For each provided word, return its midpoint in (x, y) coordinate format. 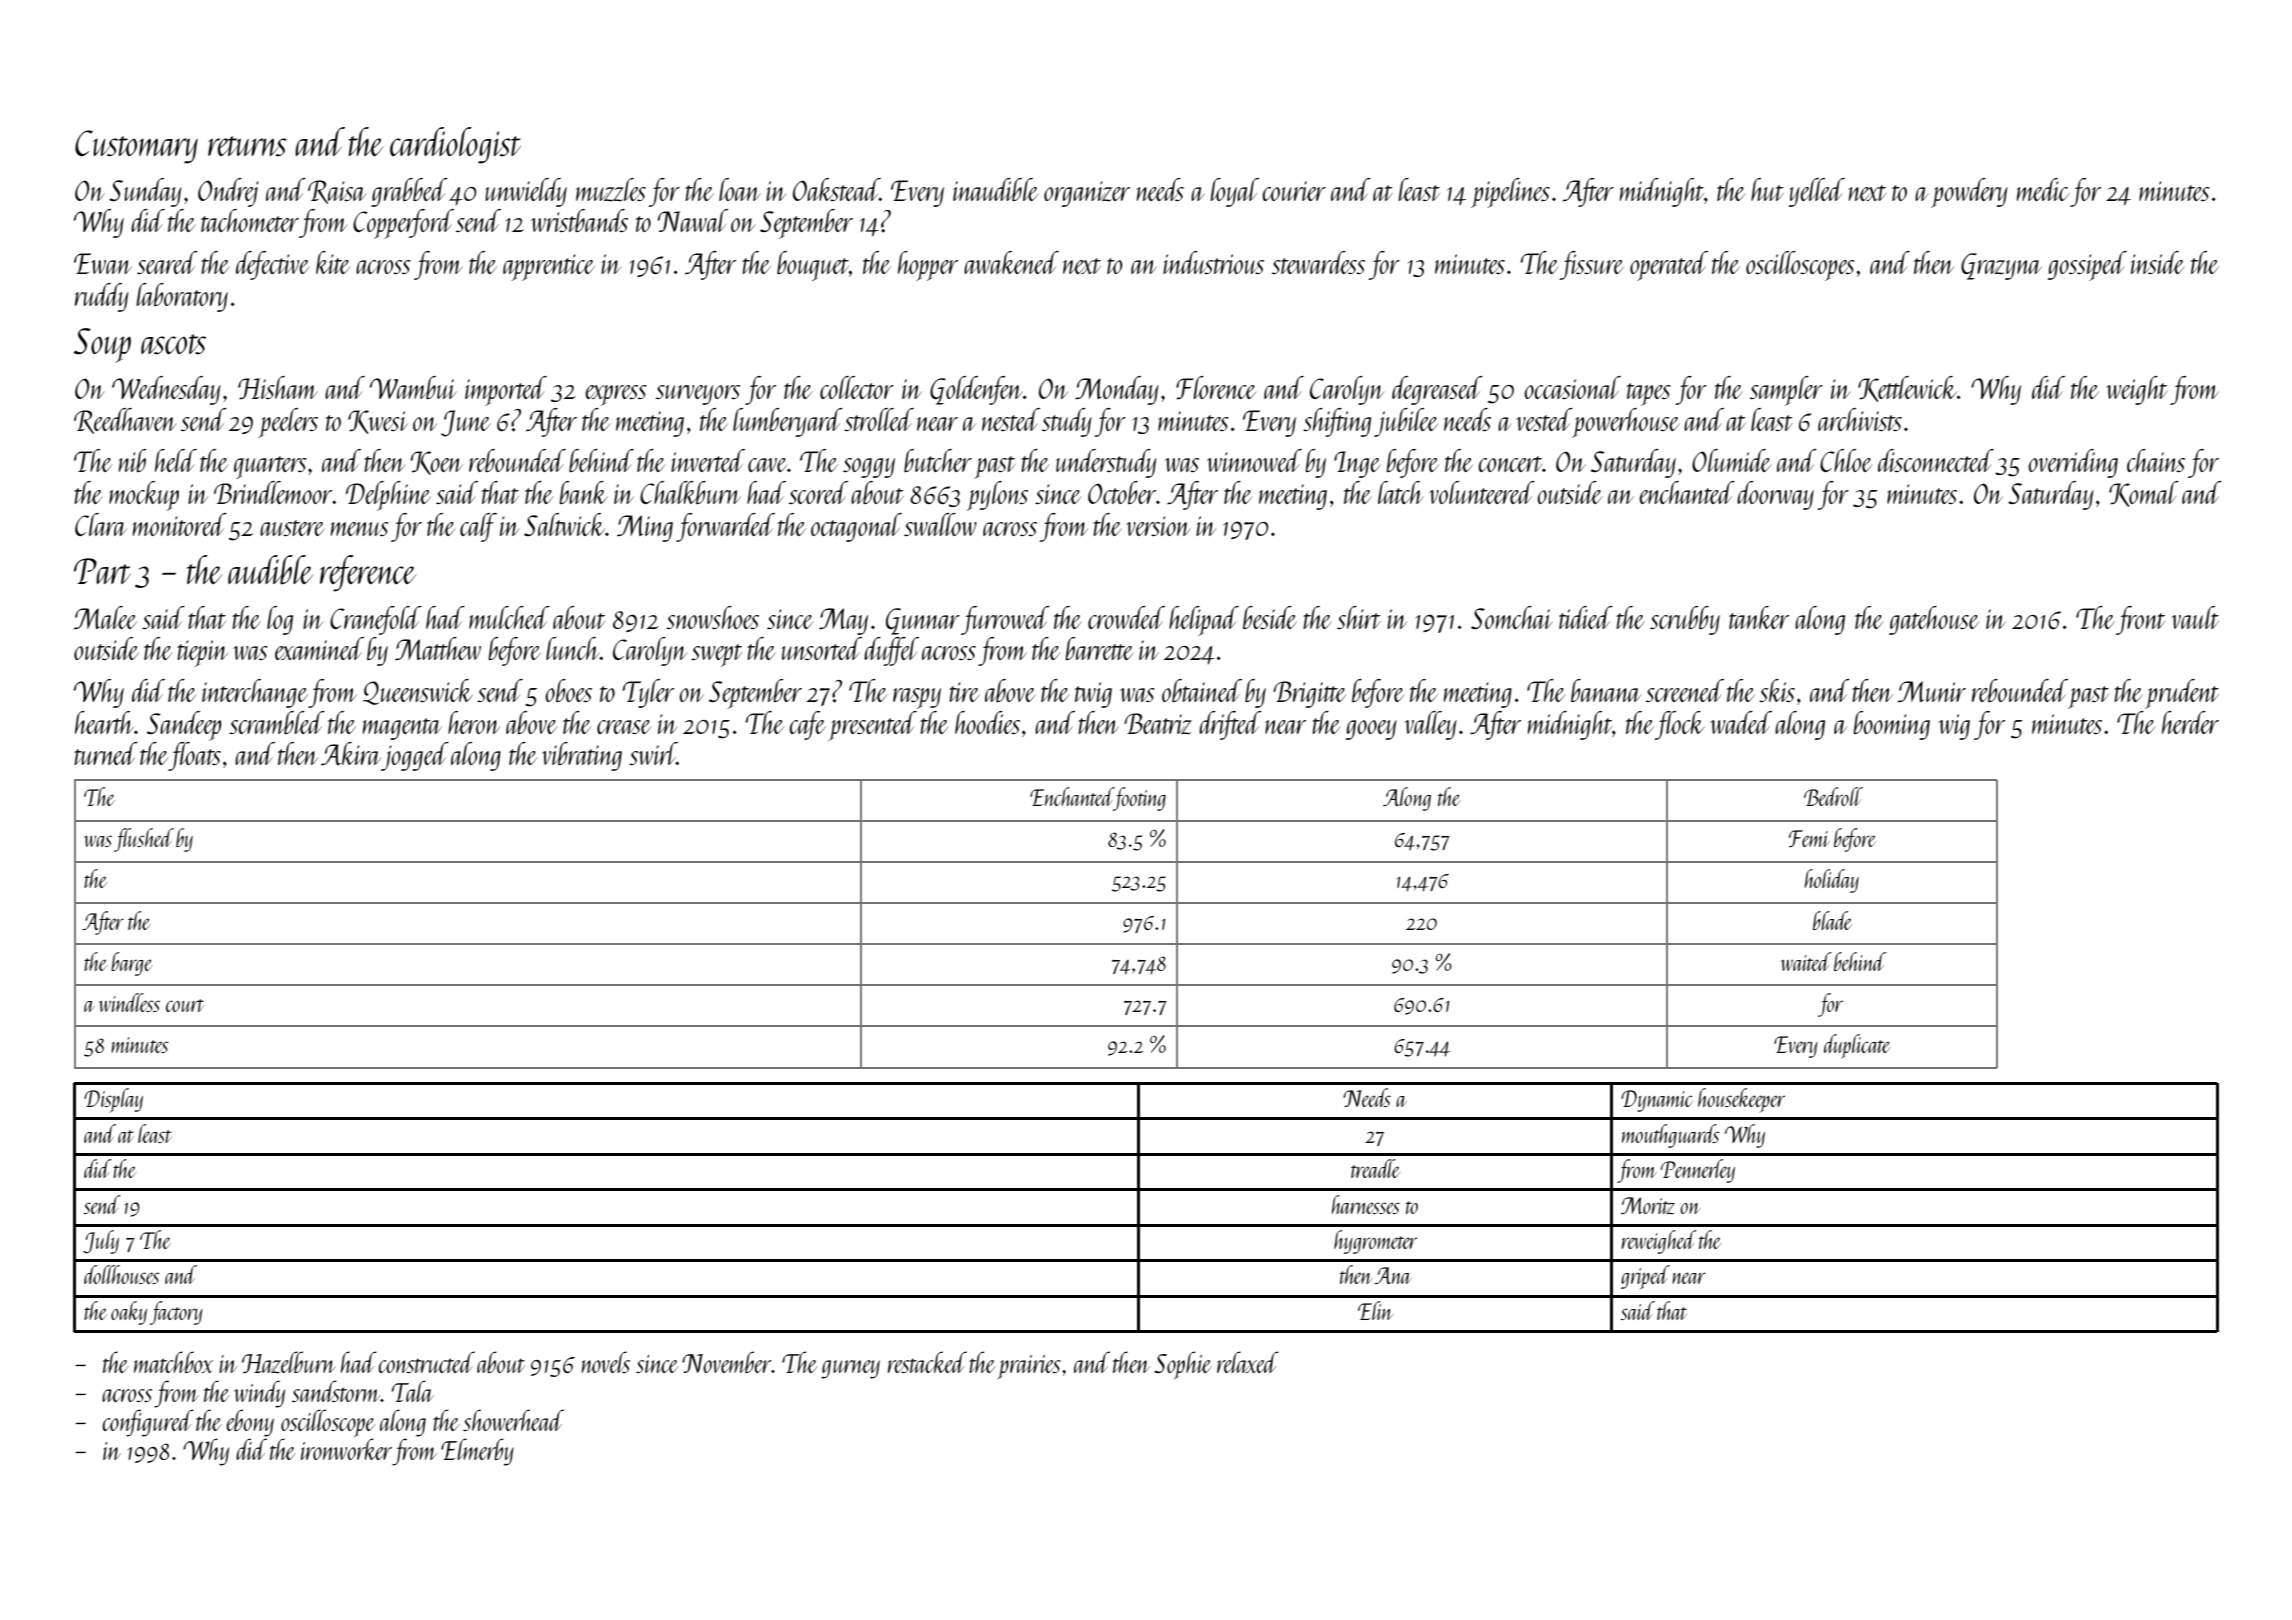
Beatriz (1158, 724)
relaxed (1248, 1362)
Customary (136, 147)
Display (113, 1100)
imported (506, 391)
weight (2136, 390)
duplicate (1857, 1046)
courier (1294, 191)
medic (2043, 189)
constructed (426, 1362)
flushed (144, 840)
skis (1777, 690)
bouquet (813, 266)
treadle (1375, 1168)
